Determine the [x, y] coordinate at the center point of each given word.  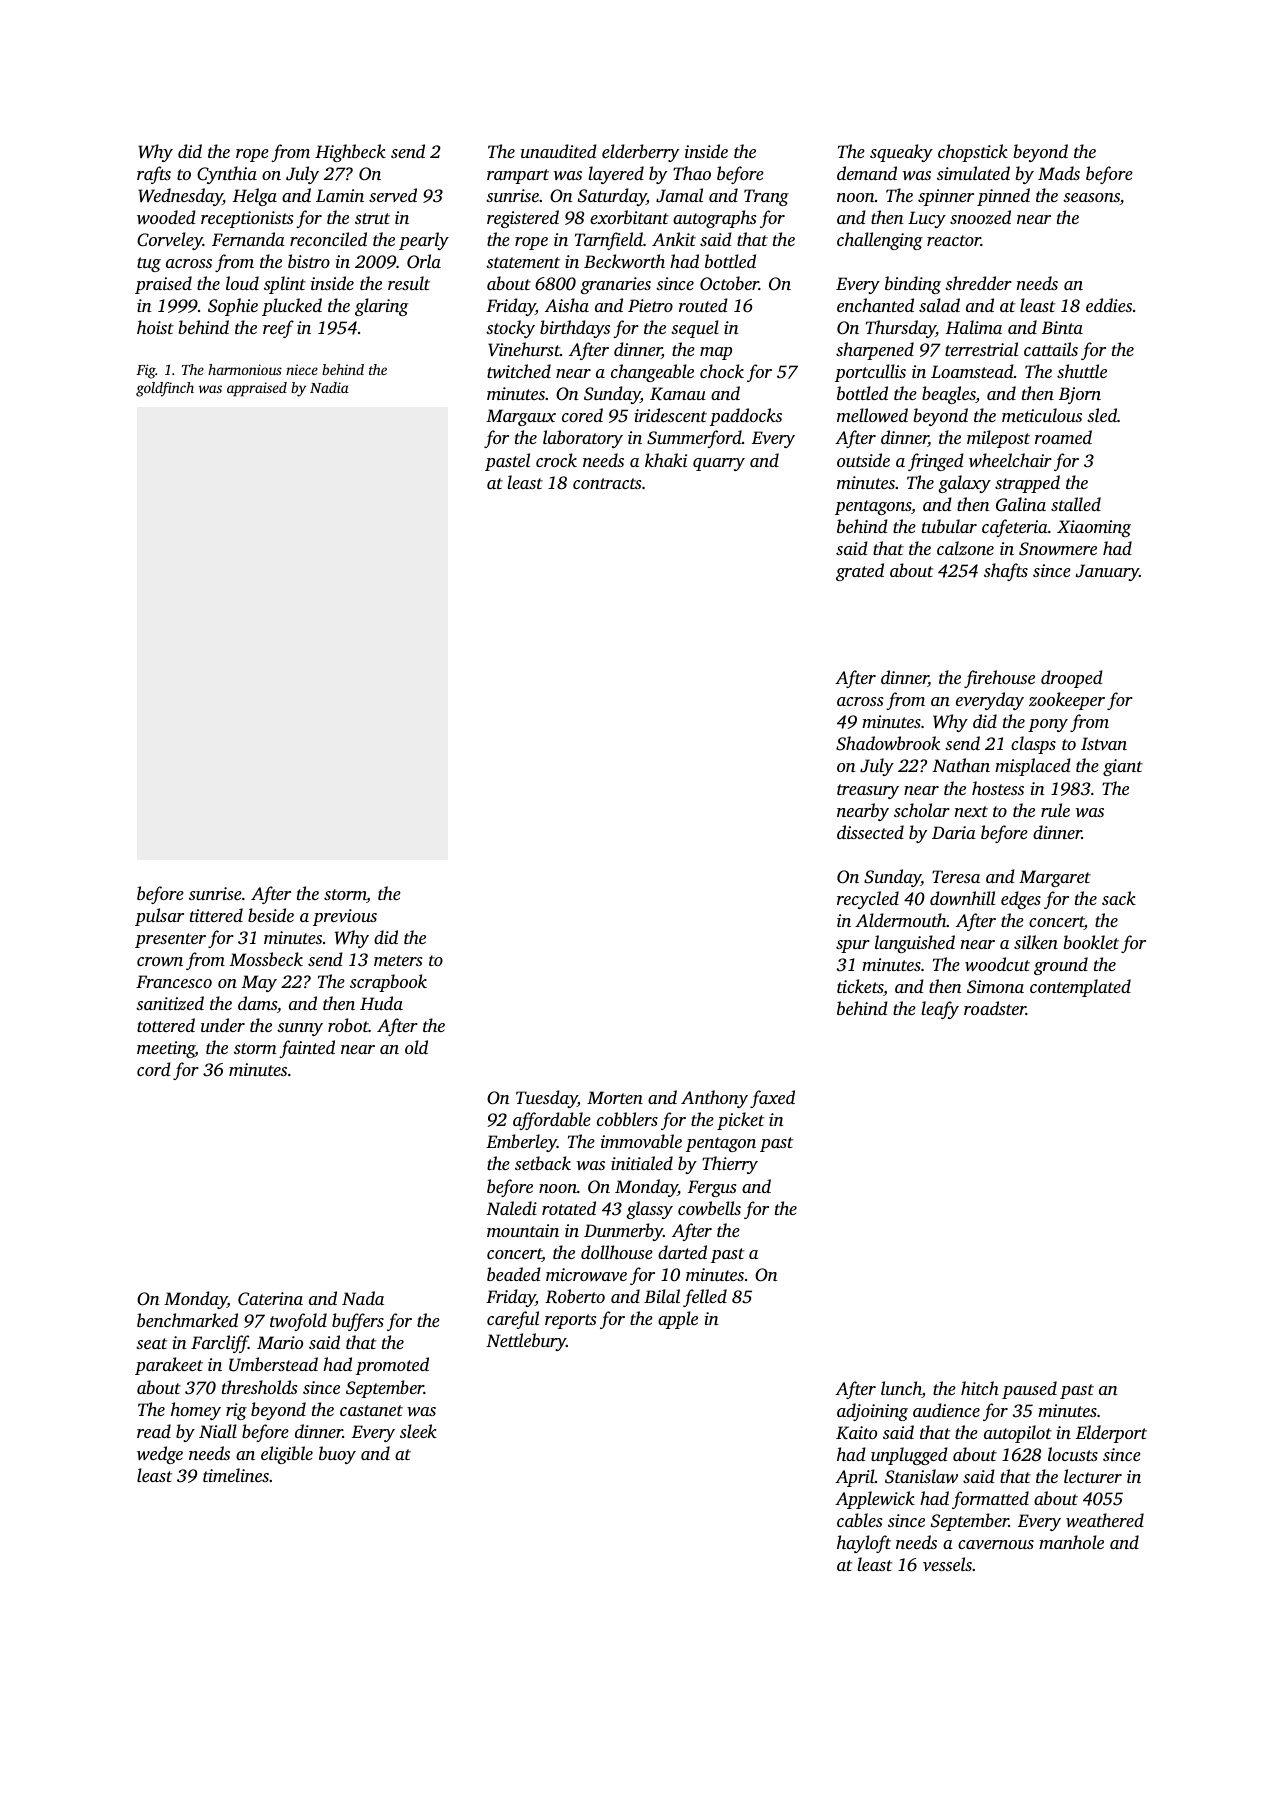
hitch [980, 1388]
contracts [607, 483]
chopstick [973, 153]
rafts [154, 175]
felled [705, 1298]
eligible [287, 1455]
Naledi [511, 1208]
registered [523, 219]
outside [863, 460]
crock [556, 460]
